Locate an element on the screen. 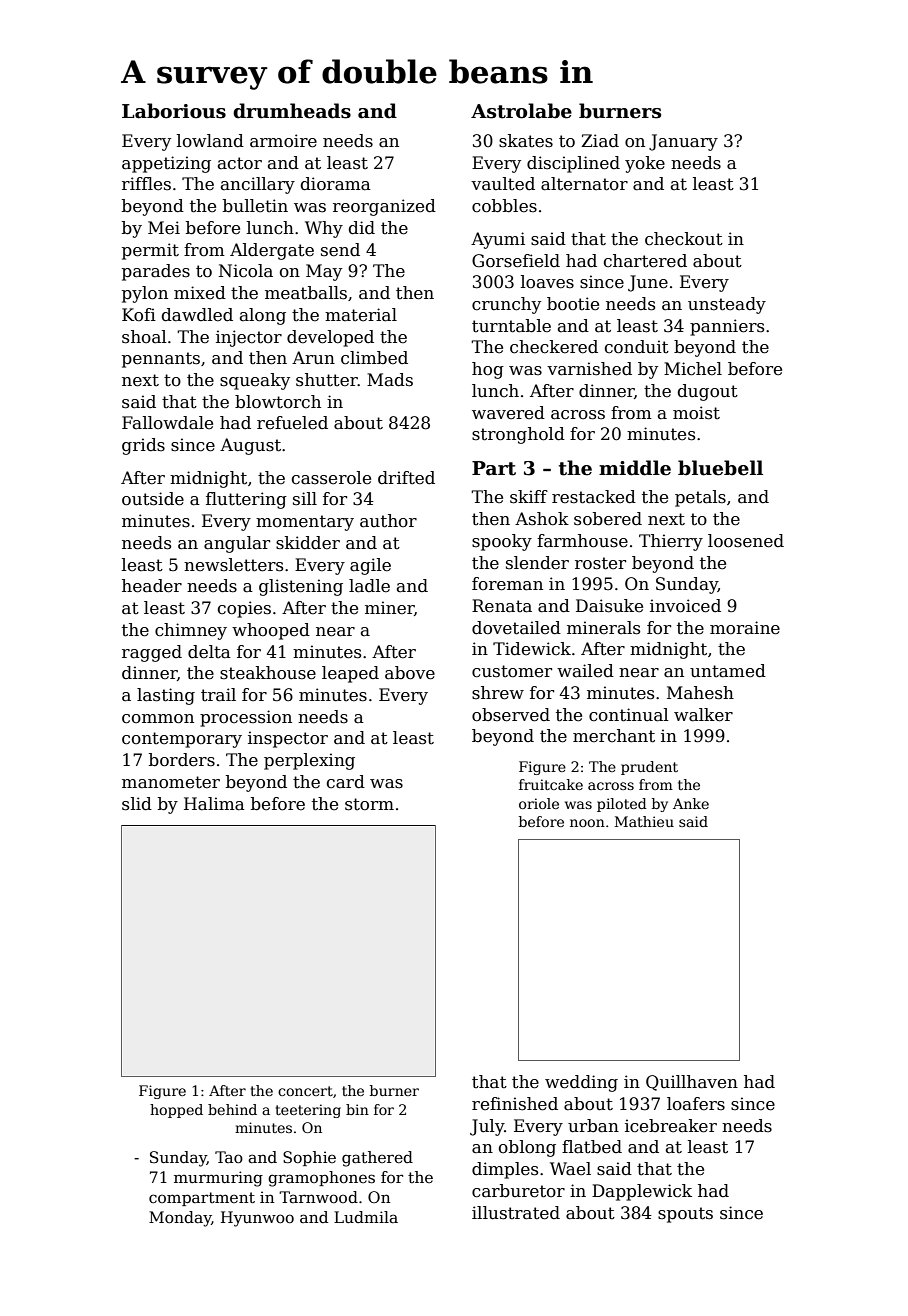  wavered is located at coordinates (508, 413).
